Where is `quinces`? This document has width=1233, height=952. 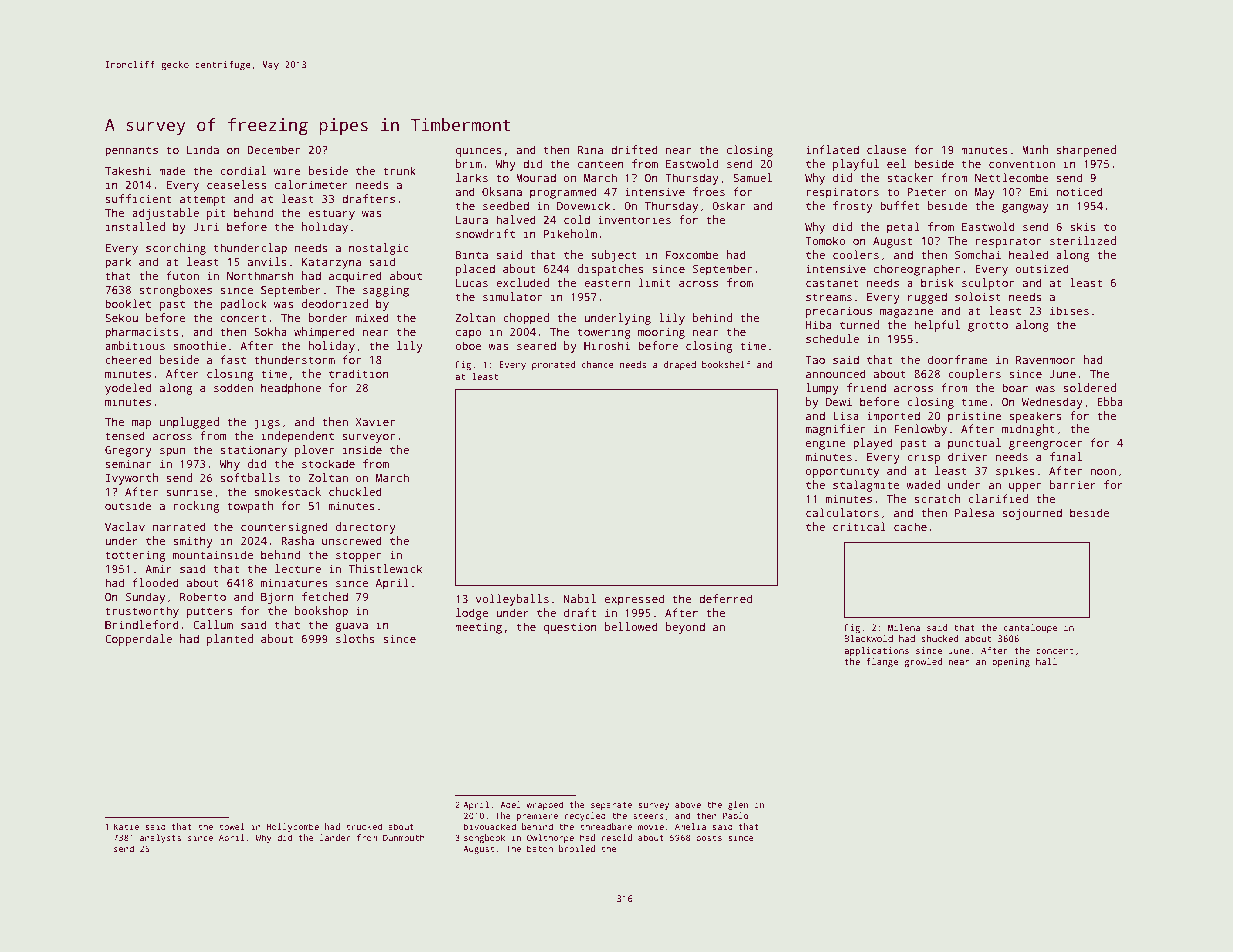 quinces is located at coordinates (479, 151).
